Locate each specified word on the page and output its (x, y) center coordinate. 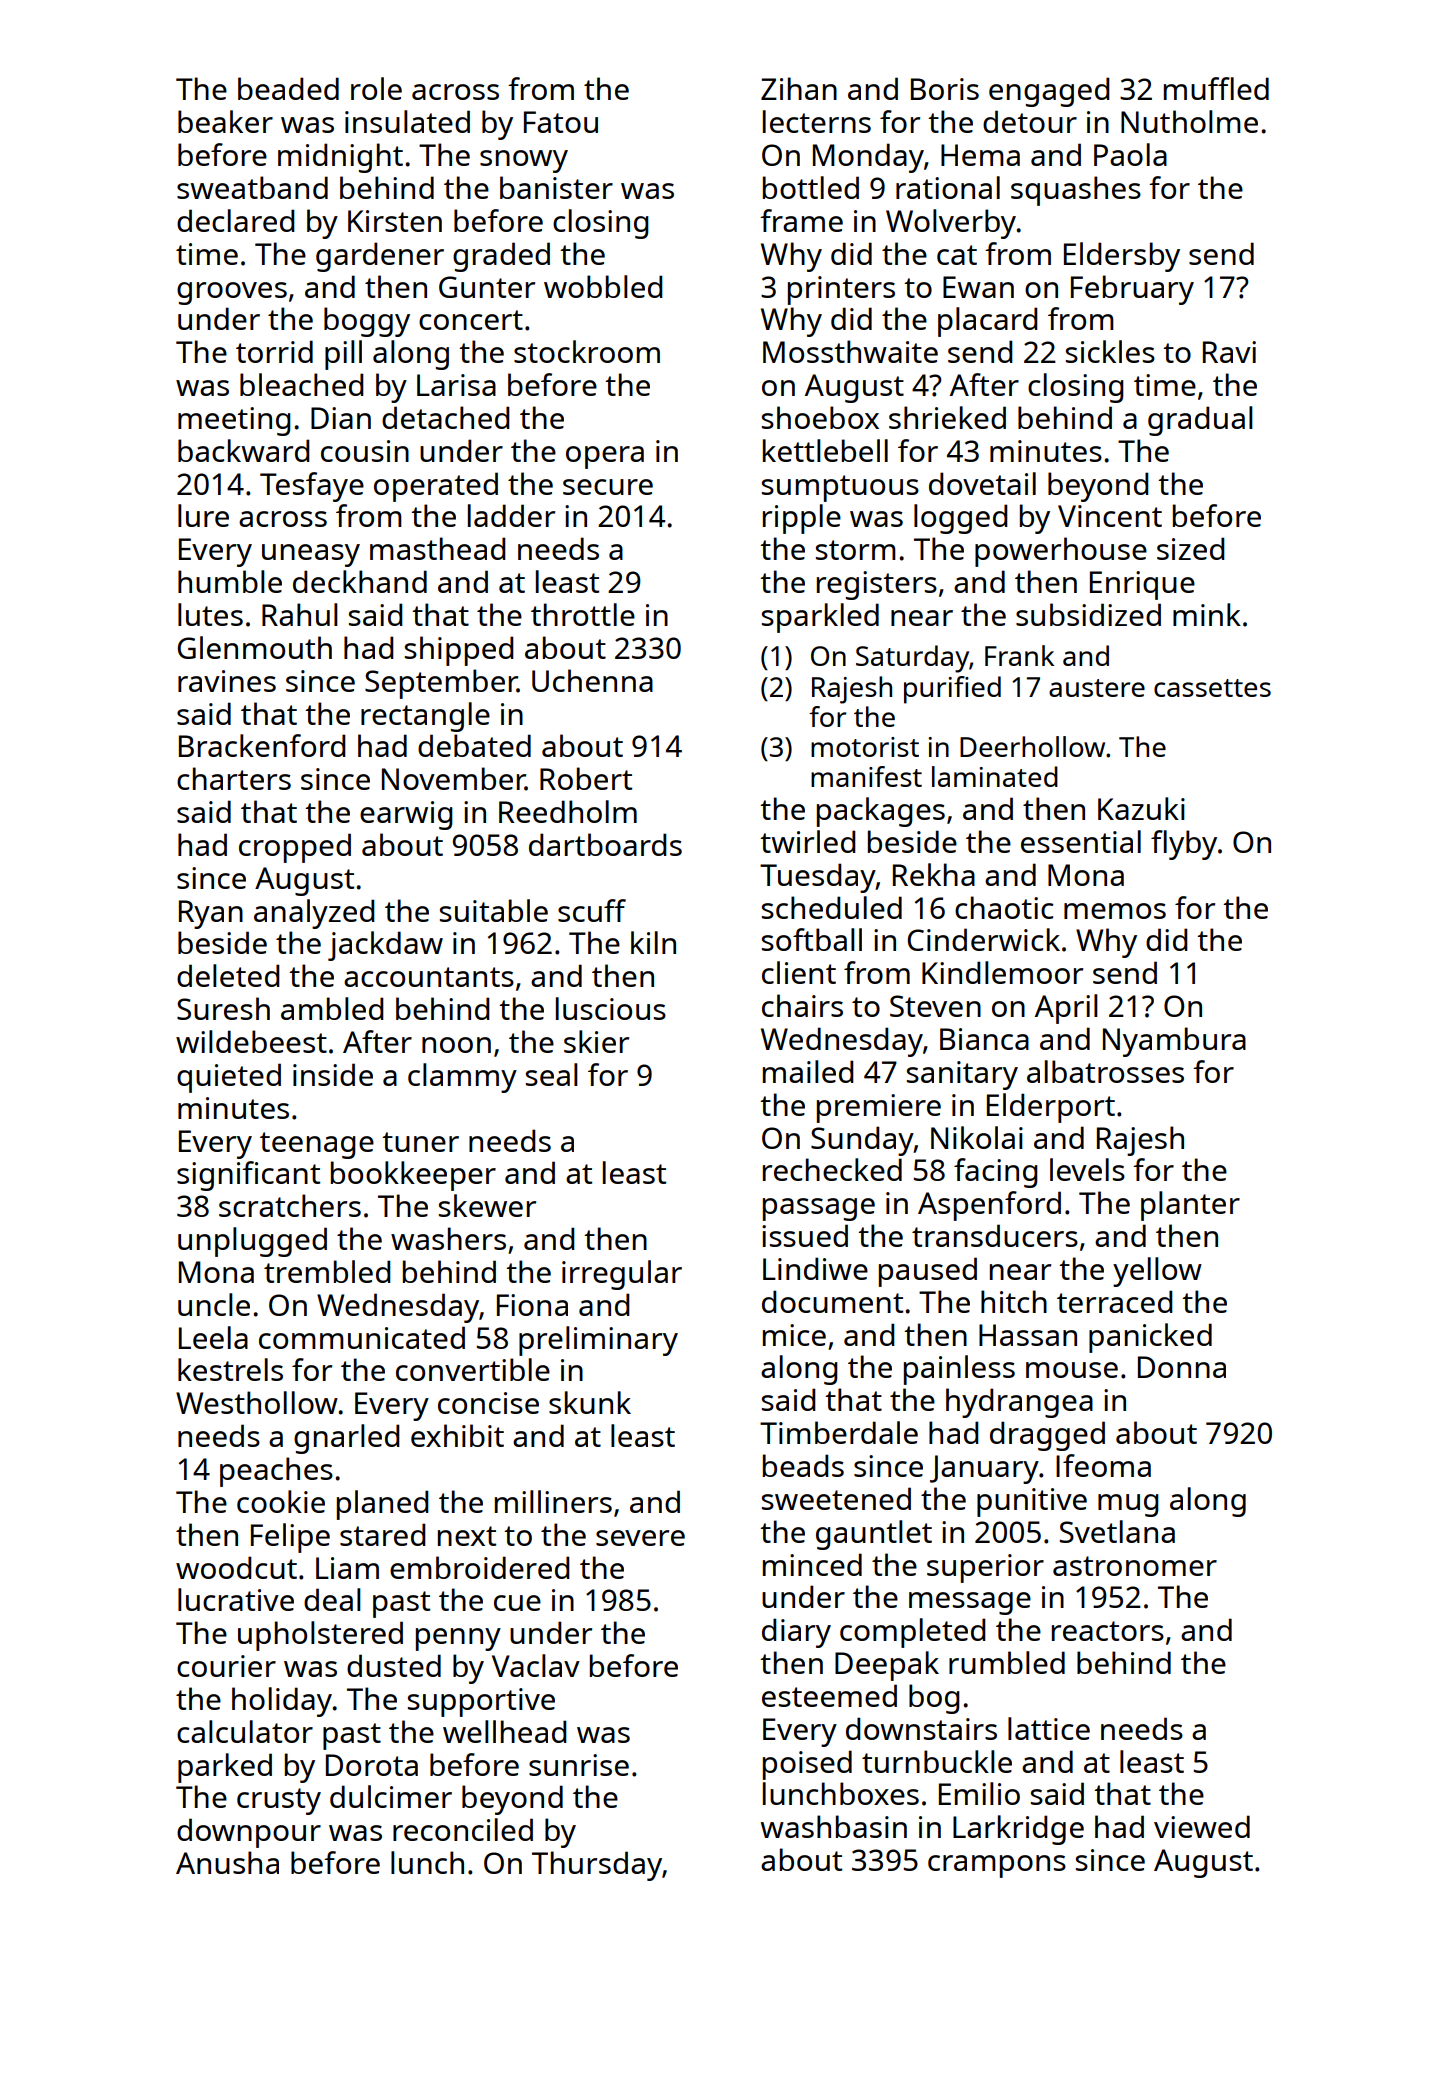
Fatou (561, 122)
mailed (808, 1071)
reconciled (463, 1829)
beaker (225, 121)
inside (333, 1074)
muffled (1216, 88)
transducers (995, 1235)
